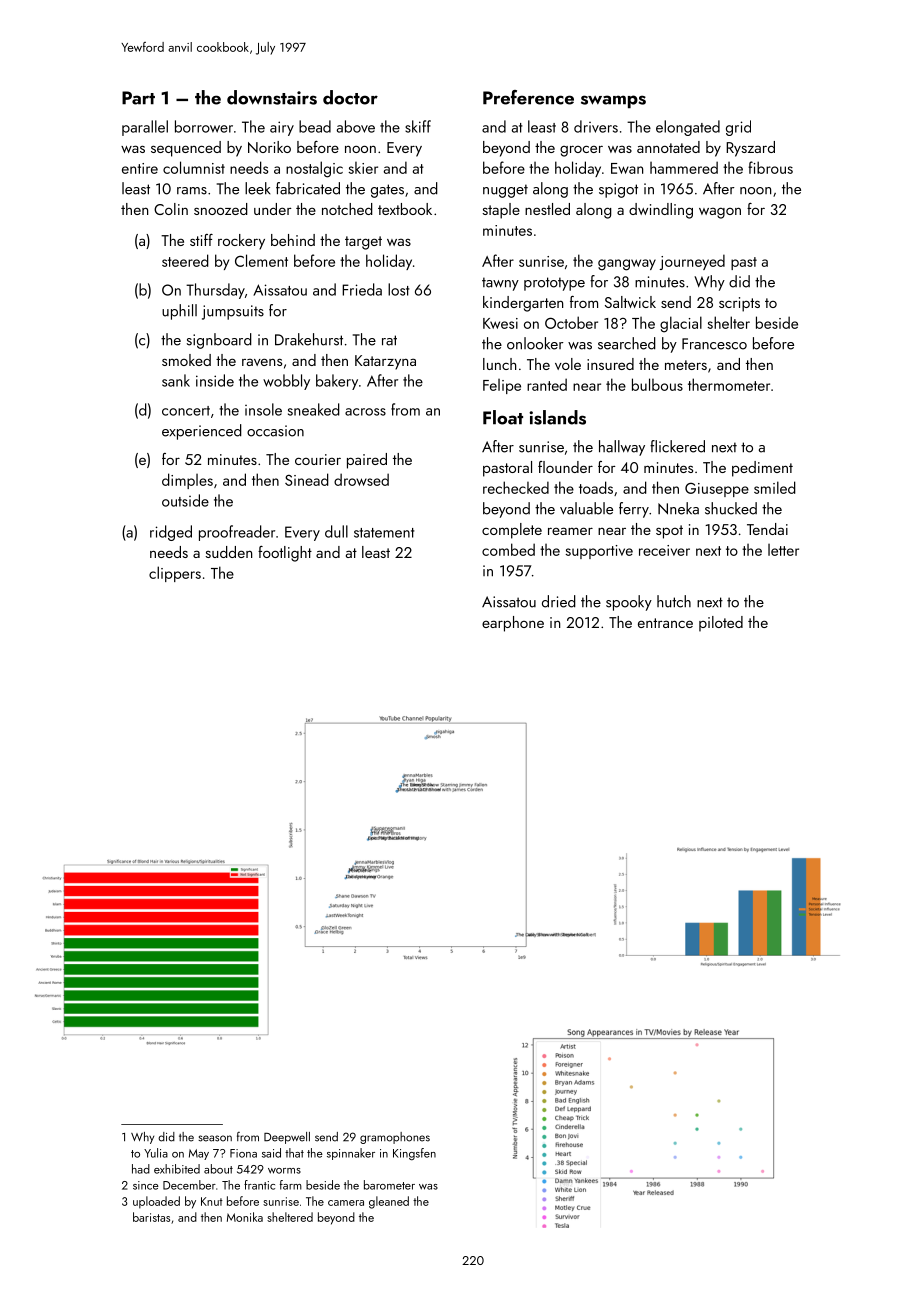 The height and width of the screenshot is (1308, 924). Describe the element at coordinates (721, 624) in the screenshot. I see `piloted` at that location.
